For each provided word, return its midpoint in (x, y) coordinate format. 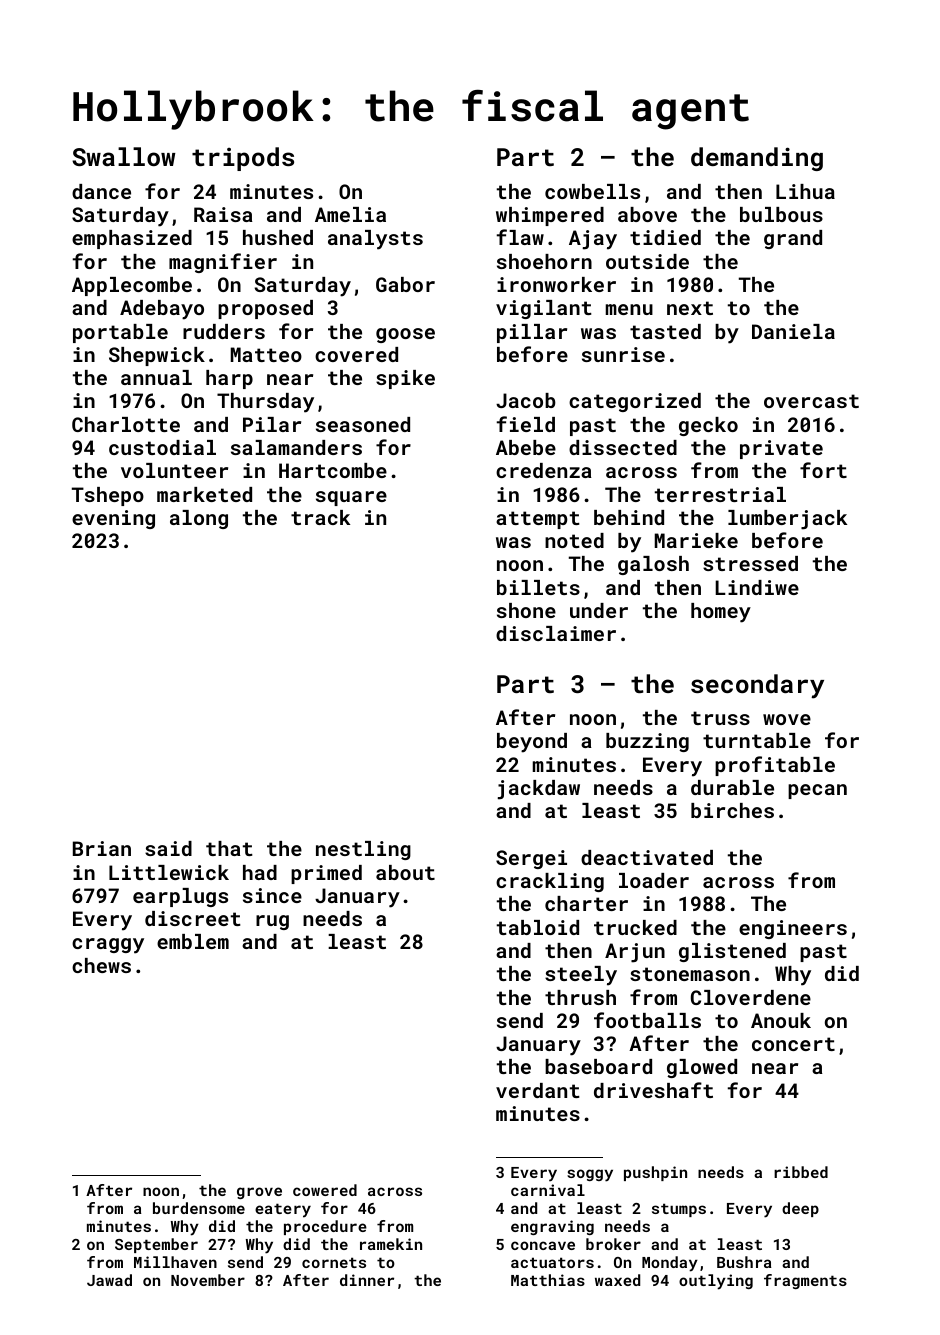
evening (113, 519)
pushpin (655, 1173)
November (208, 1280)
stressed (750, 563)
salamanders (296, 447)
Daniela (793, 331)
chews (101, 965)
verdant (538, 1090)
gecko (708, 426)
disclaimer (556, 633)
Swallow (124, 156)
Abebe (526, 447)
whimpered (550, 216)
